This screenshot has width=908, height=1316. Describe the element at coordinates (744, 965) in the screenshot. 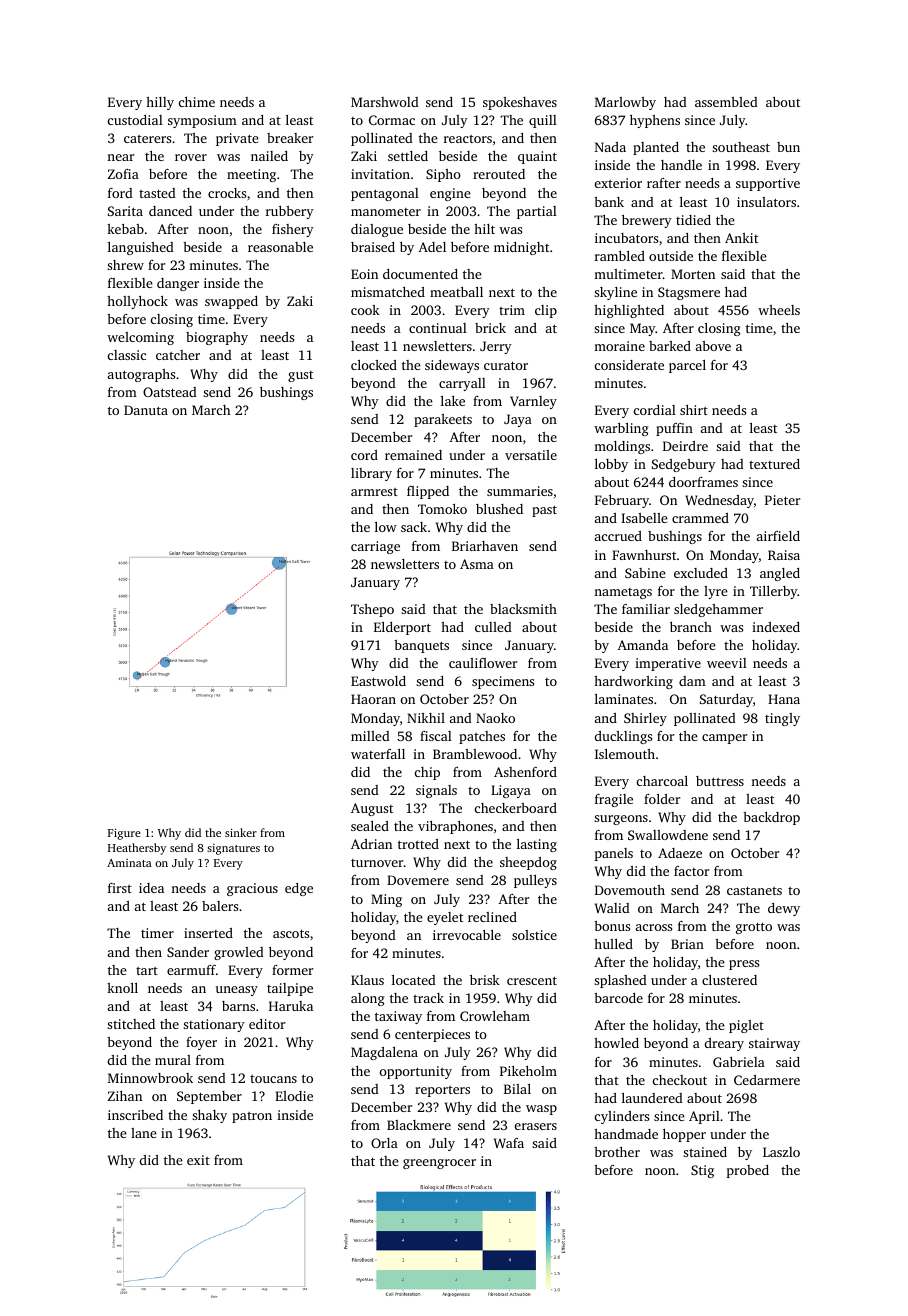

I see `press` at that location.
